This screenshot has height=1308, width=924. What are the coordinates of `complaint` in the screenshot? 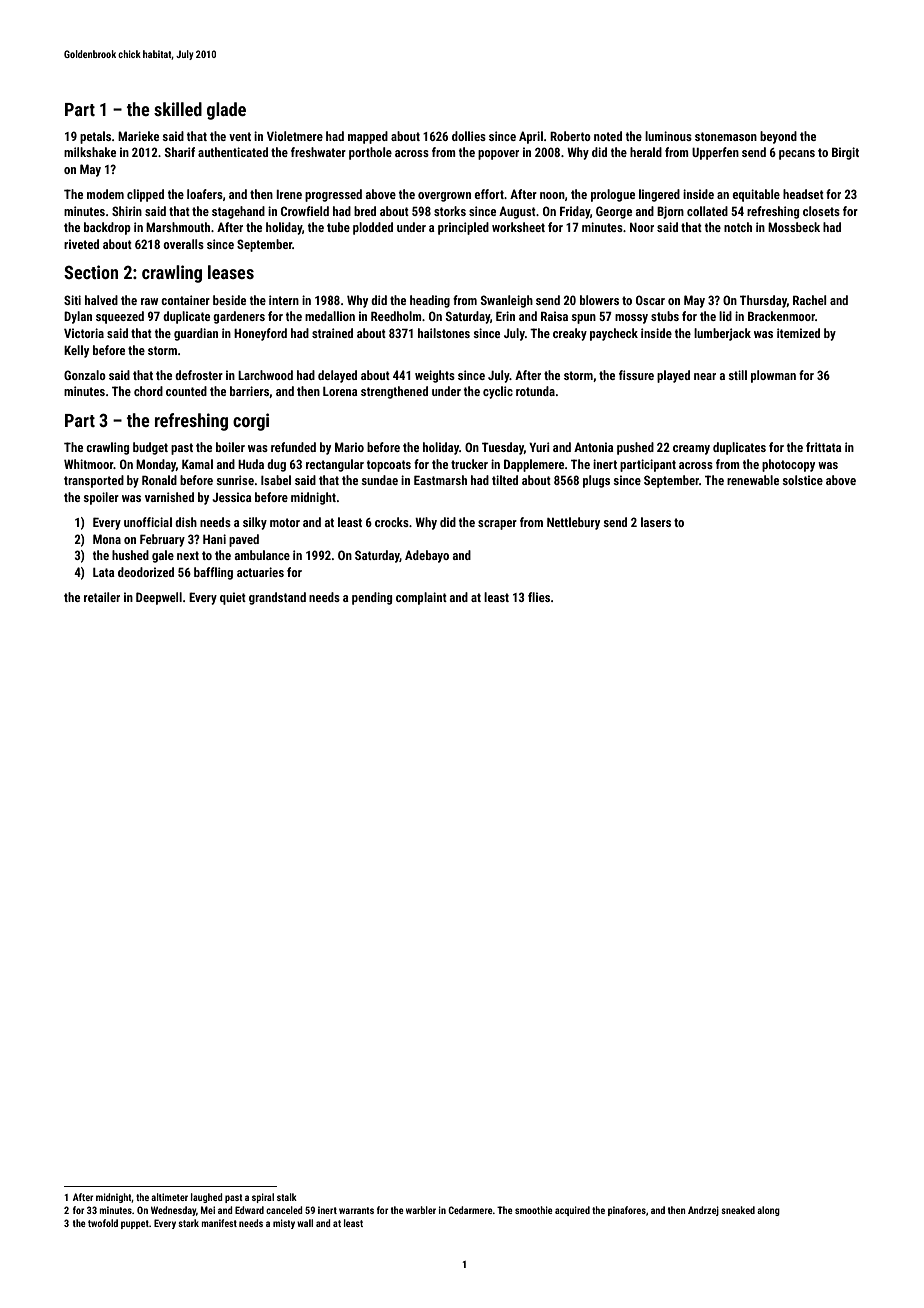 It's located at (421, 598).
